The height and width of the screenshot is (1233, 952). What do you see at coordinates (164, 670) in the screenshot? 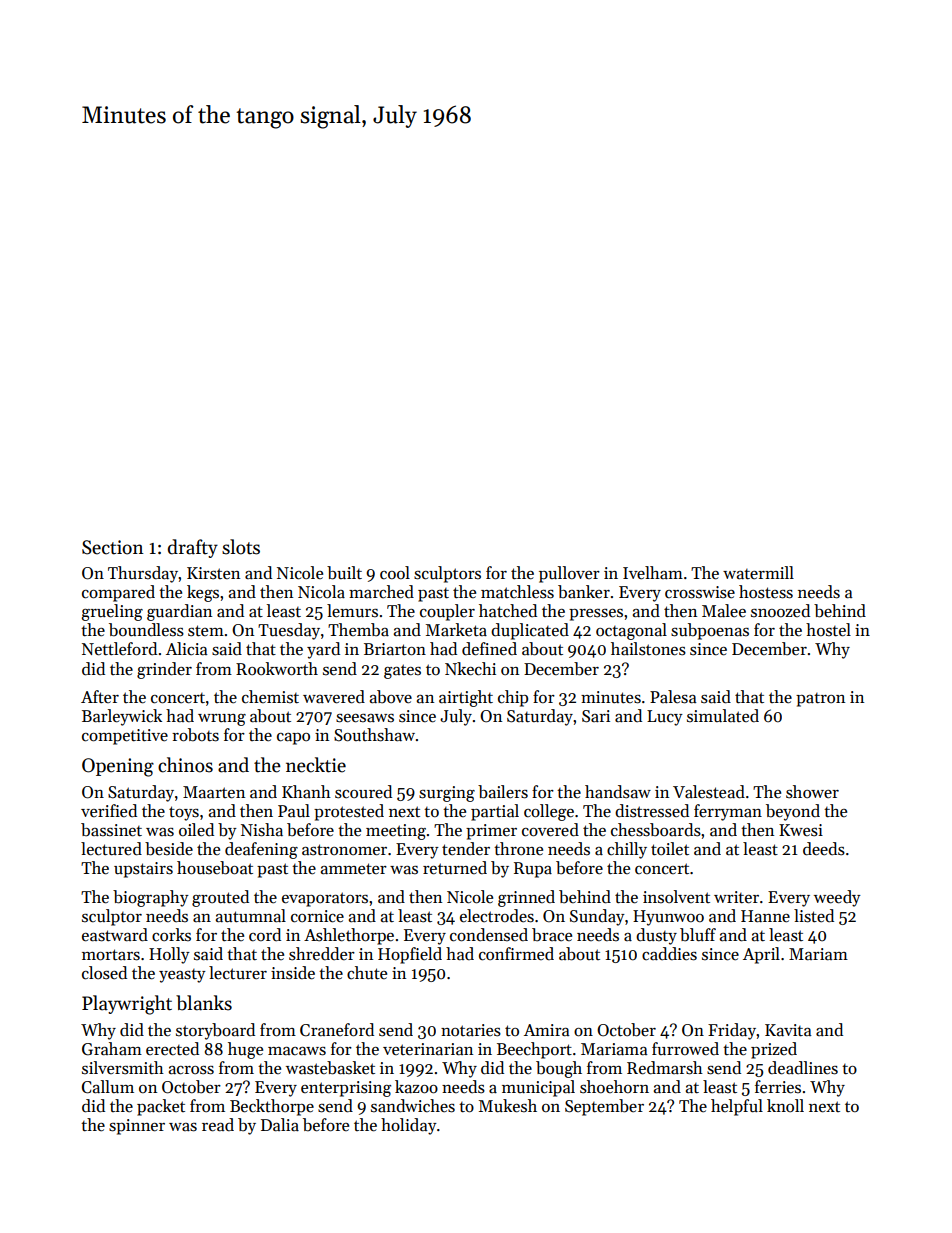
I see `grinder` at bounding box center [164, 670].
